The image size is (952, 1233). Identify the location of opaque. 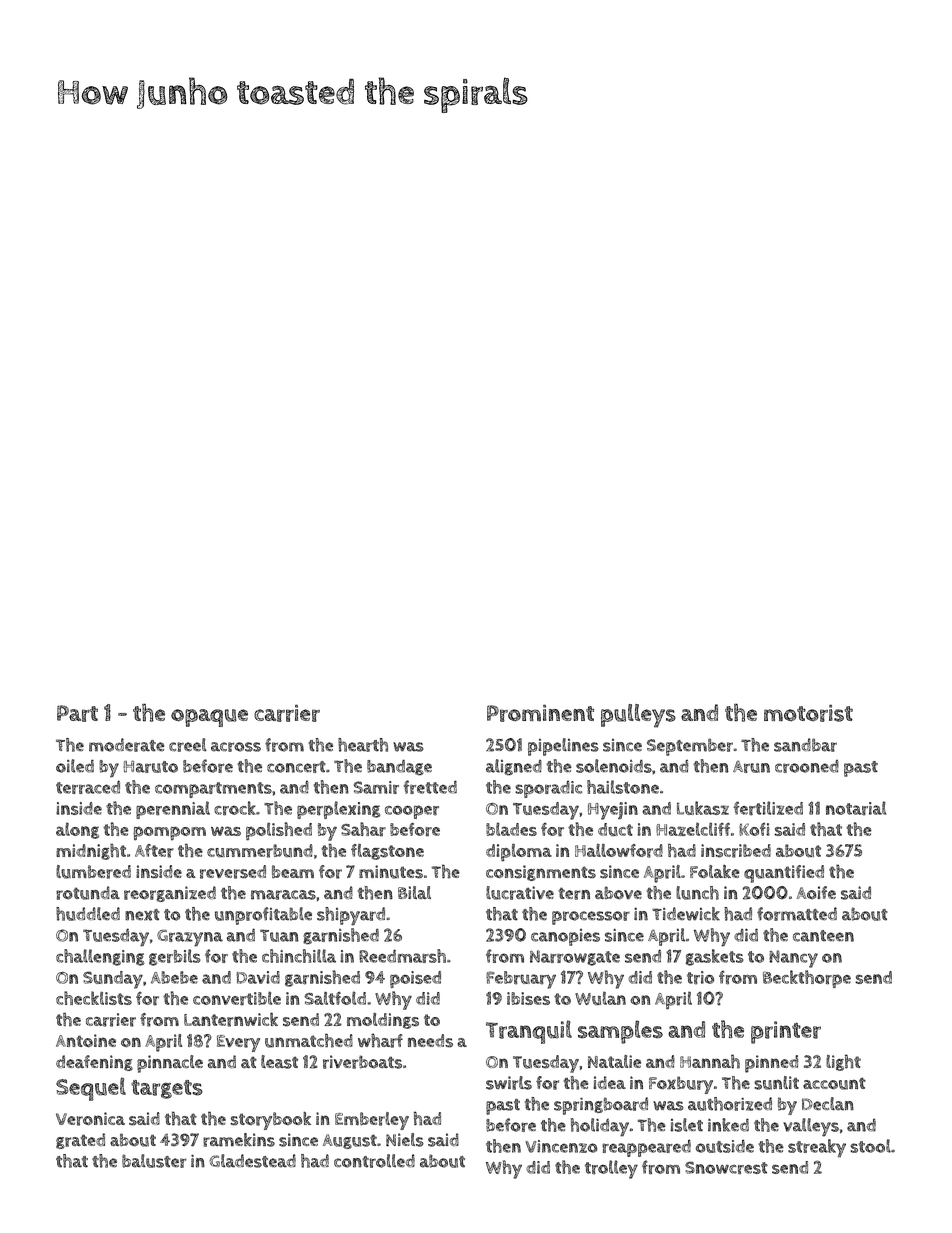
(209, 718).
